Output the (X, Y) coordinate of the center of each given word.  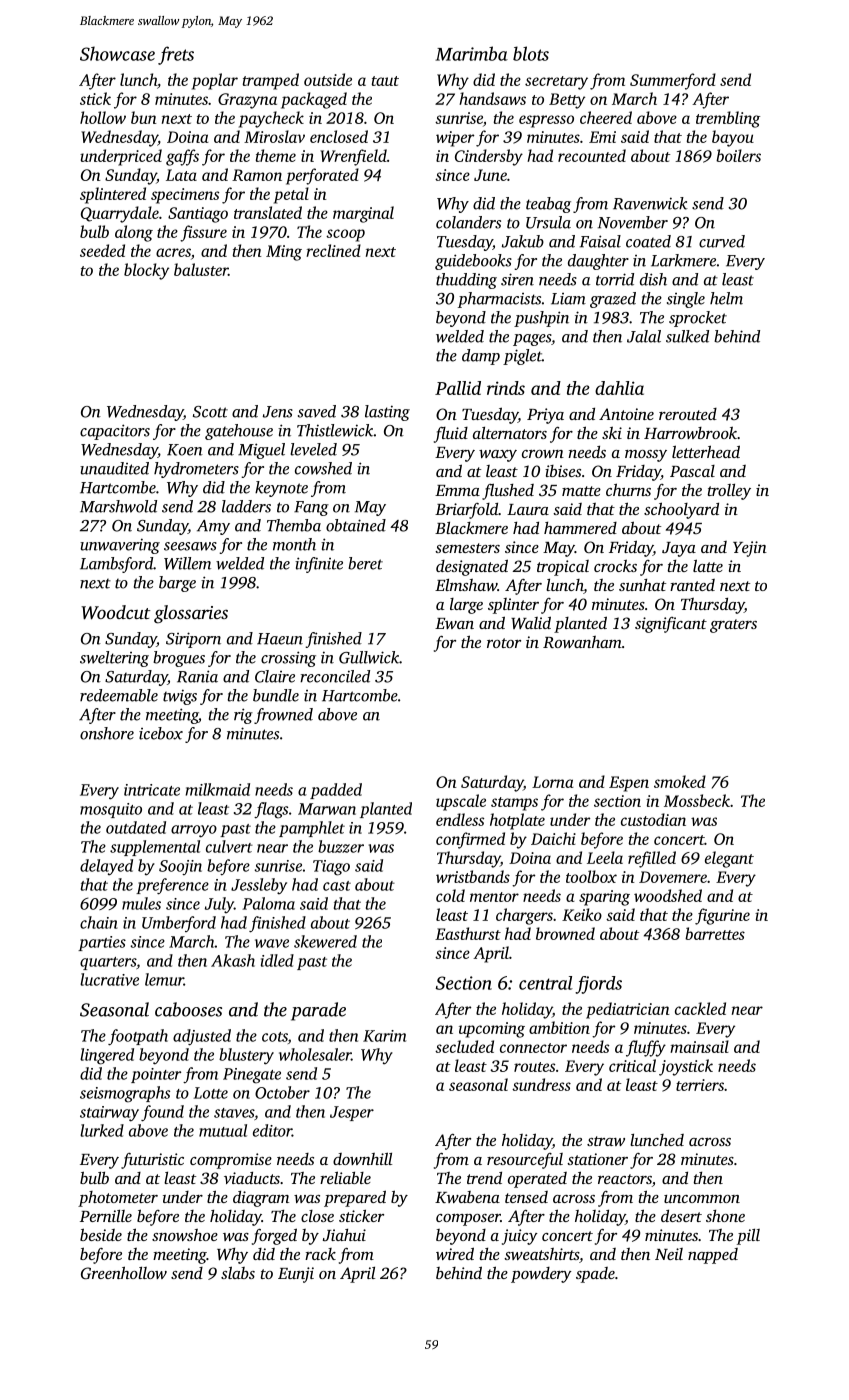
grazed (613, 300)
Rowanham (582, 642)
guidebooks (473, 262)
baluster (201, 269)
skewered (325, 941)
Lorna (553, 782)
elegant (729, 859)
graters (733, 626)
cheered (606, 117)
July (219, 905)
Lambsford (116, 565)
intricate (152, 790)
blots (531, 53)
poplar (215, 81)
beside (101, 1234)
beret (365, 563)
